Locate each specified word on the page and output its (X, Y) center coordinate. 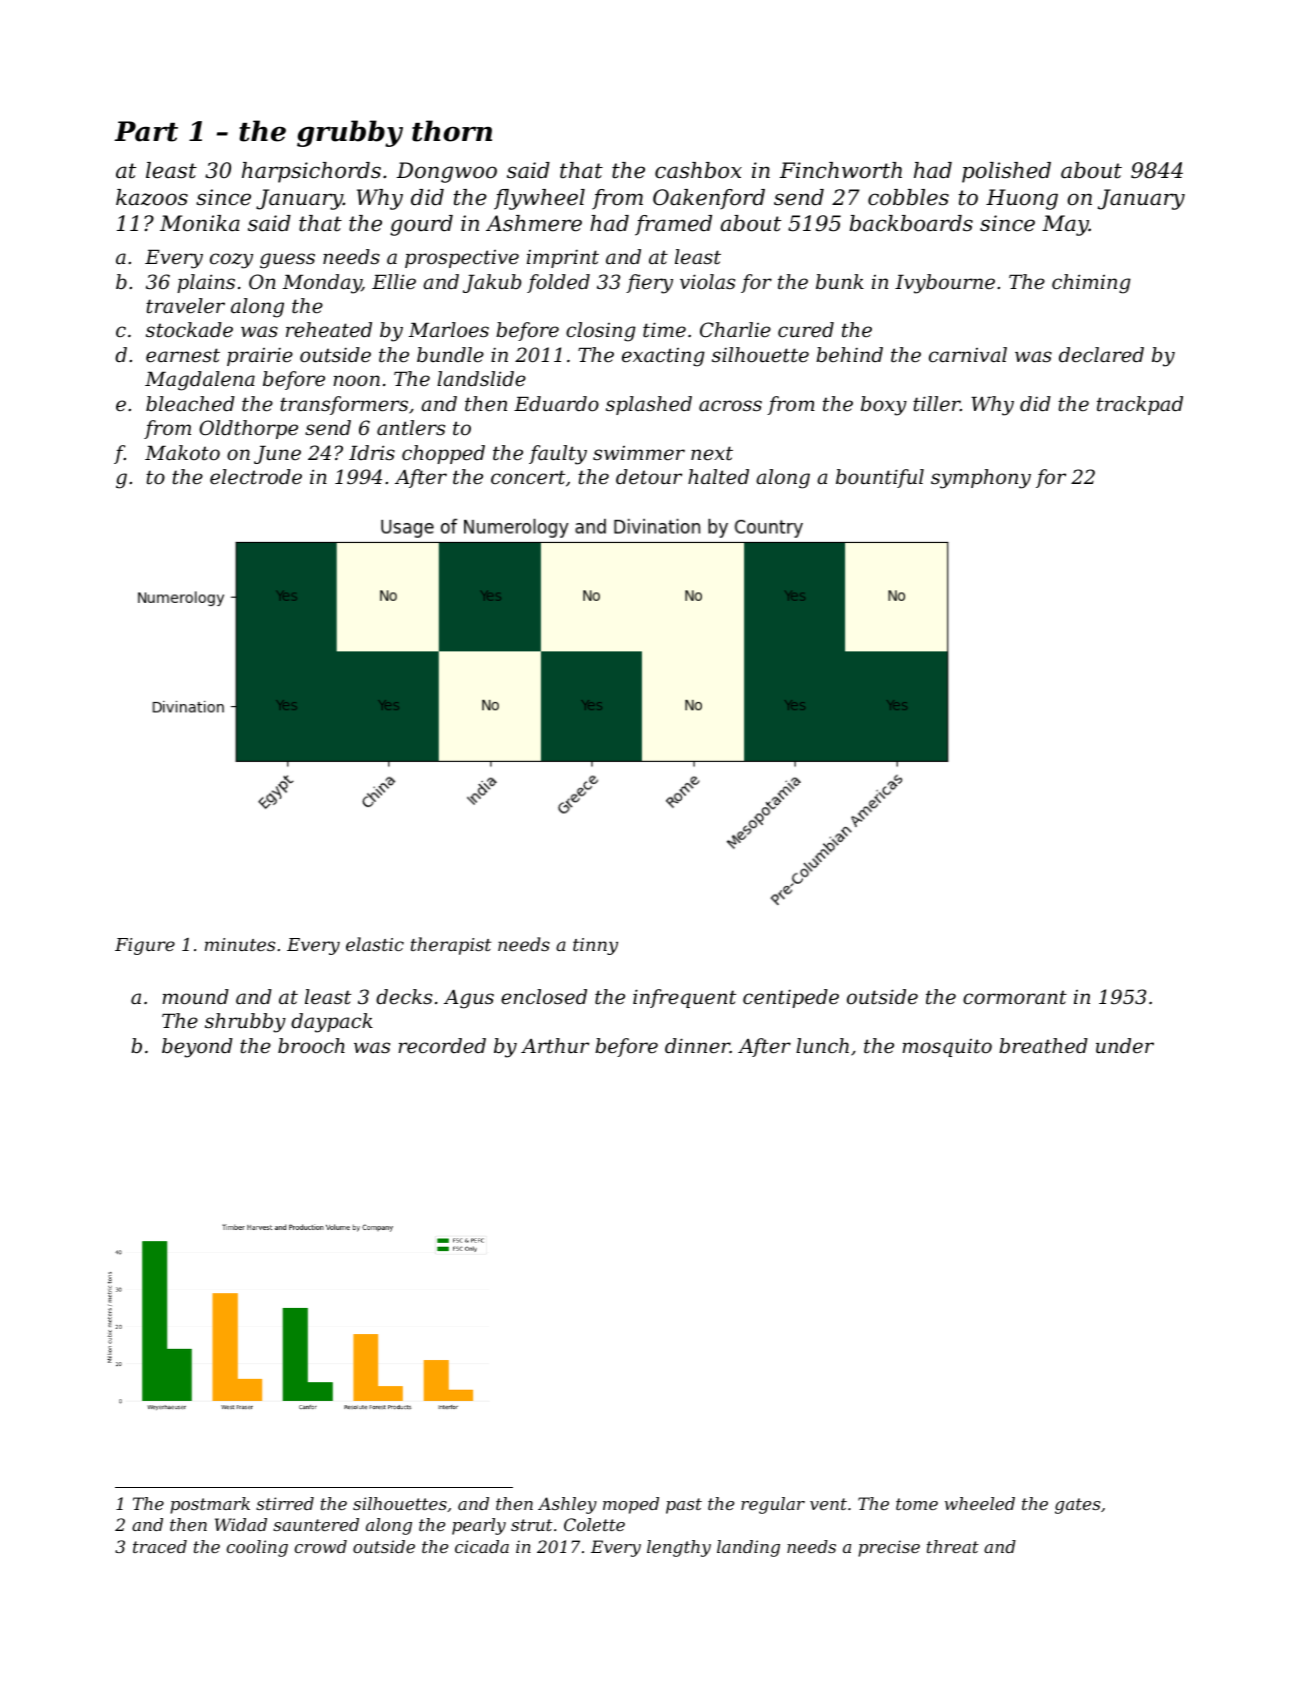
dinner (697, 1046)
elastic (375, 944)
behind (849, 355)
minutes (240, 944)
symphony (981, 479)
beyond (197, 1048)
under (1125, 1046)
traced (160, 1546)
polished (1006, 172)
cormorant (1015, 997)
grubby (350, 133)
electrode (256, 477)
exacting (663, 357)
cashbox (698, 170)
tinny (595, 946)
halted (718, 477)
